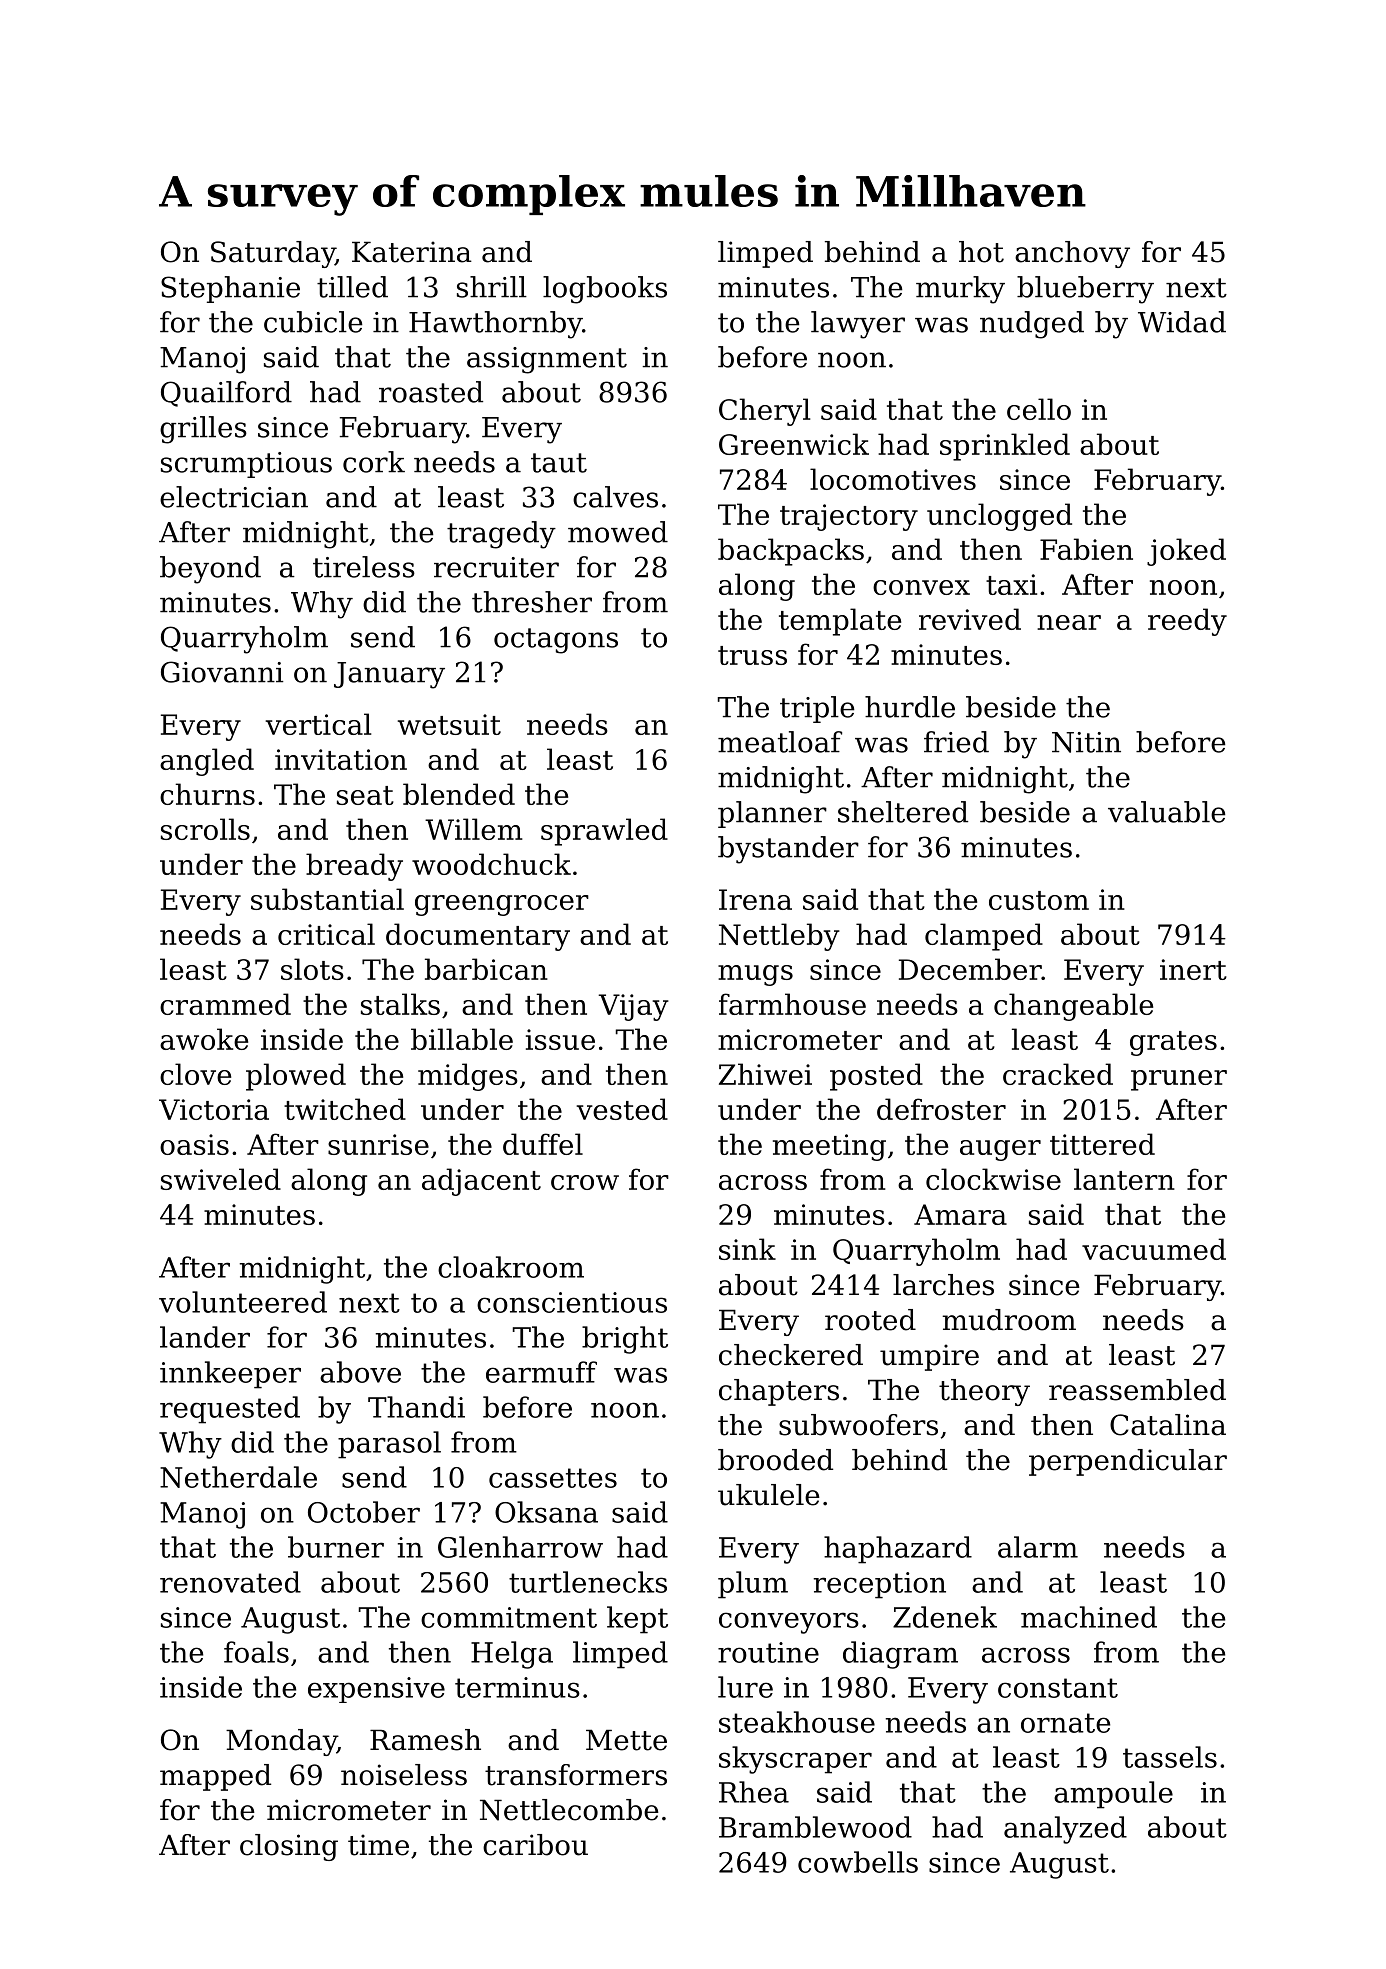 The width and height of the document is (1386, 1969). I want to click on hot, so click(981, 252).
